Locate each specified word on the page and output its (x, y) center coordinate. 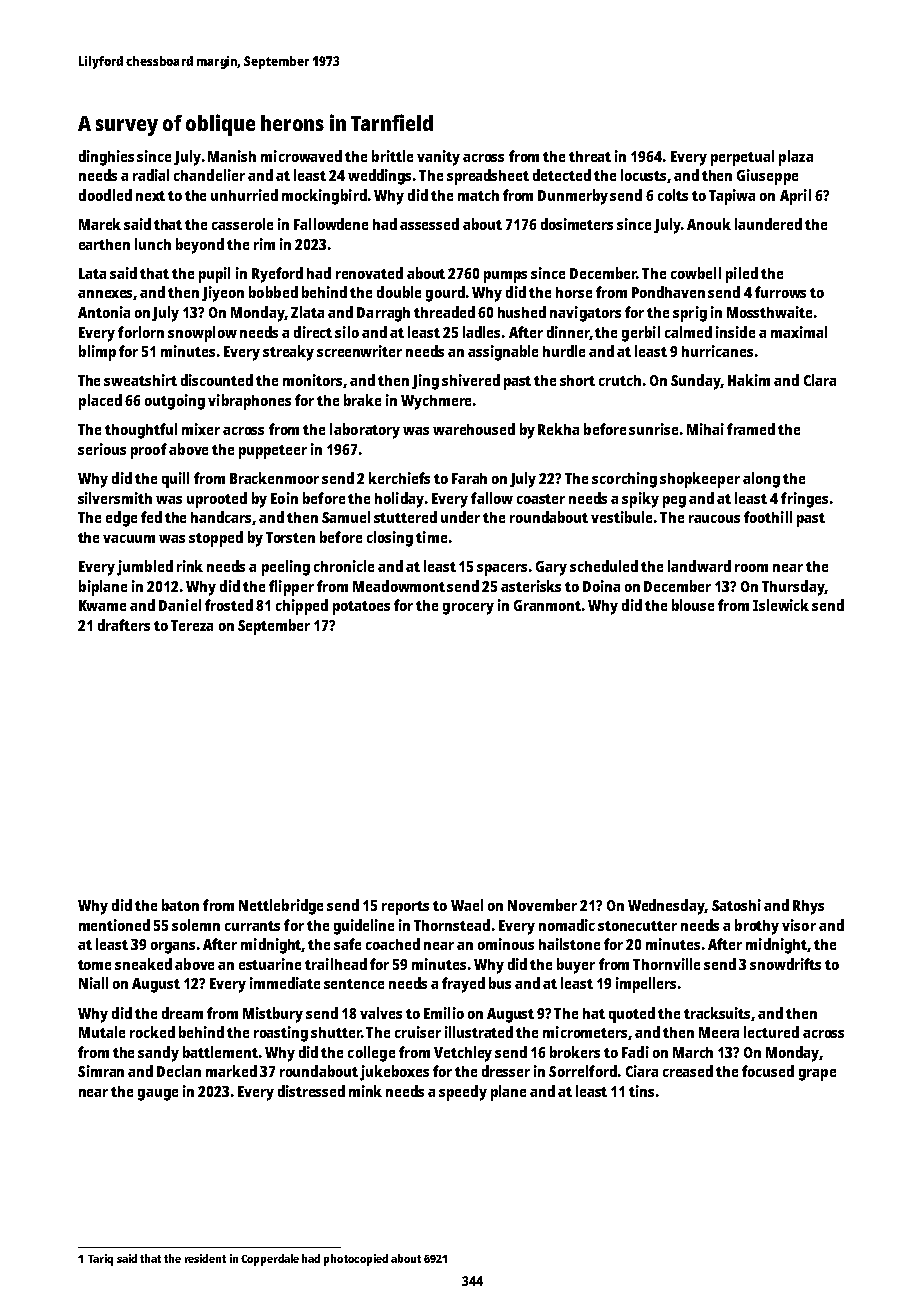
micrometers (585, 1032)
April (795, 197)
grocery (468, 609)
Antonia (104, 312)
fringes (804, 500)
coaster (541, 499)
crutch (620, 380)
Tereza (192, 625)
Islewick (781, 605)
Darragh (383, 314)
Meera (719, 1032)
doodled (105, 195)
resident (205, 1258)
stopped (216, 539)
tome (94, 965)
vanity (438, 158)
